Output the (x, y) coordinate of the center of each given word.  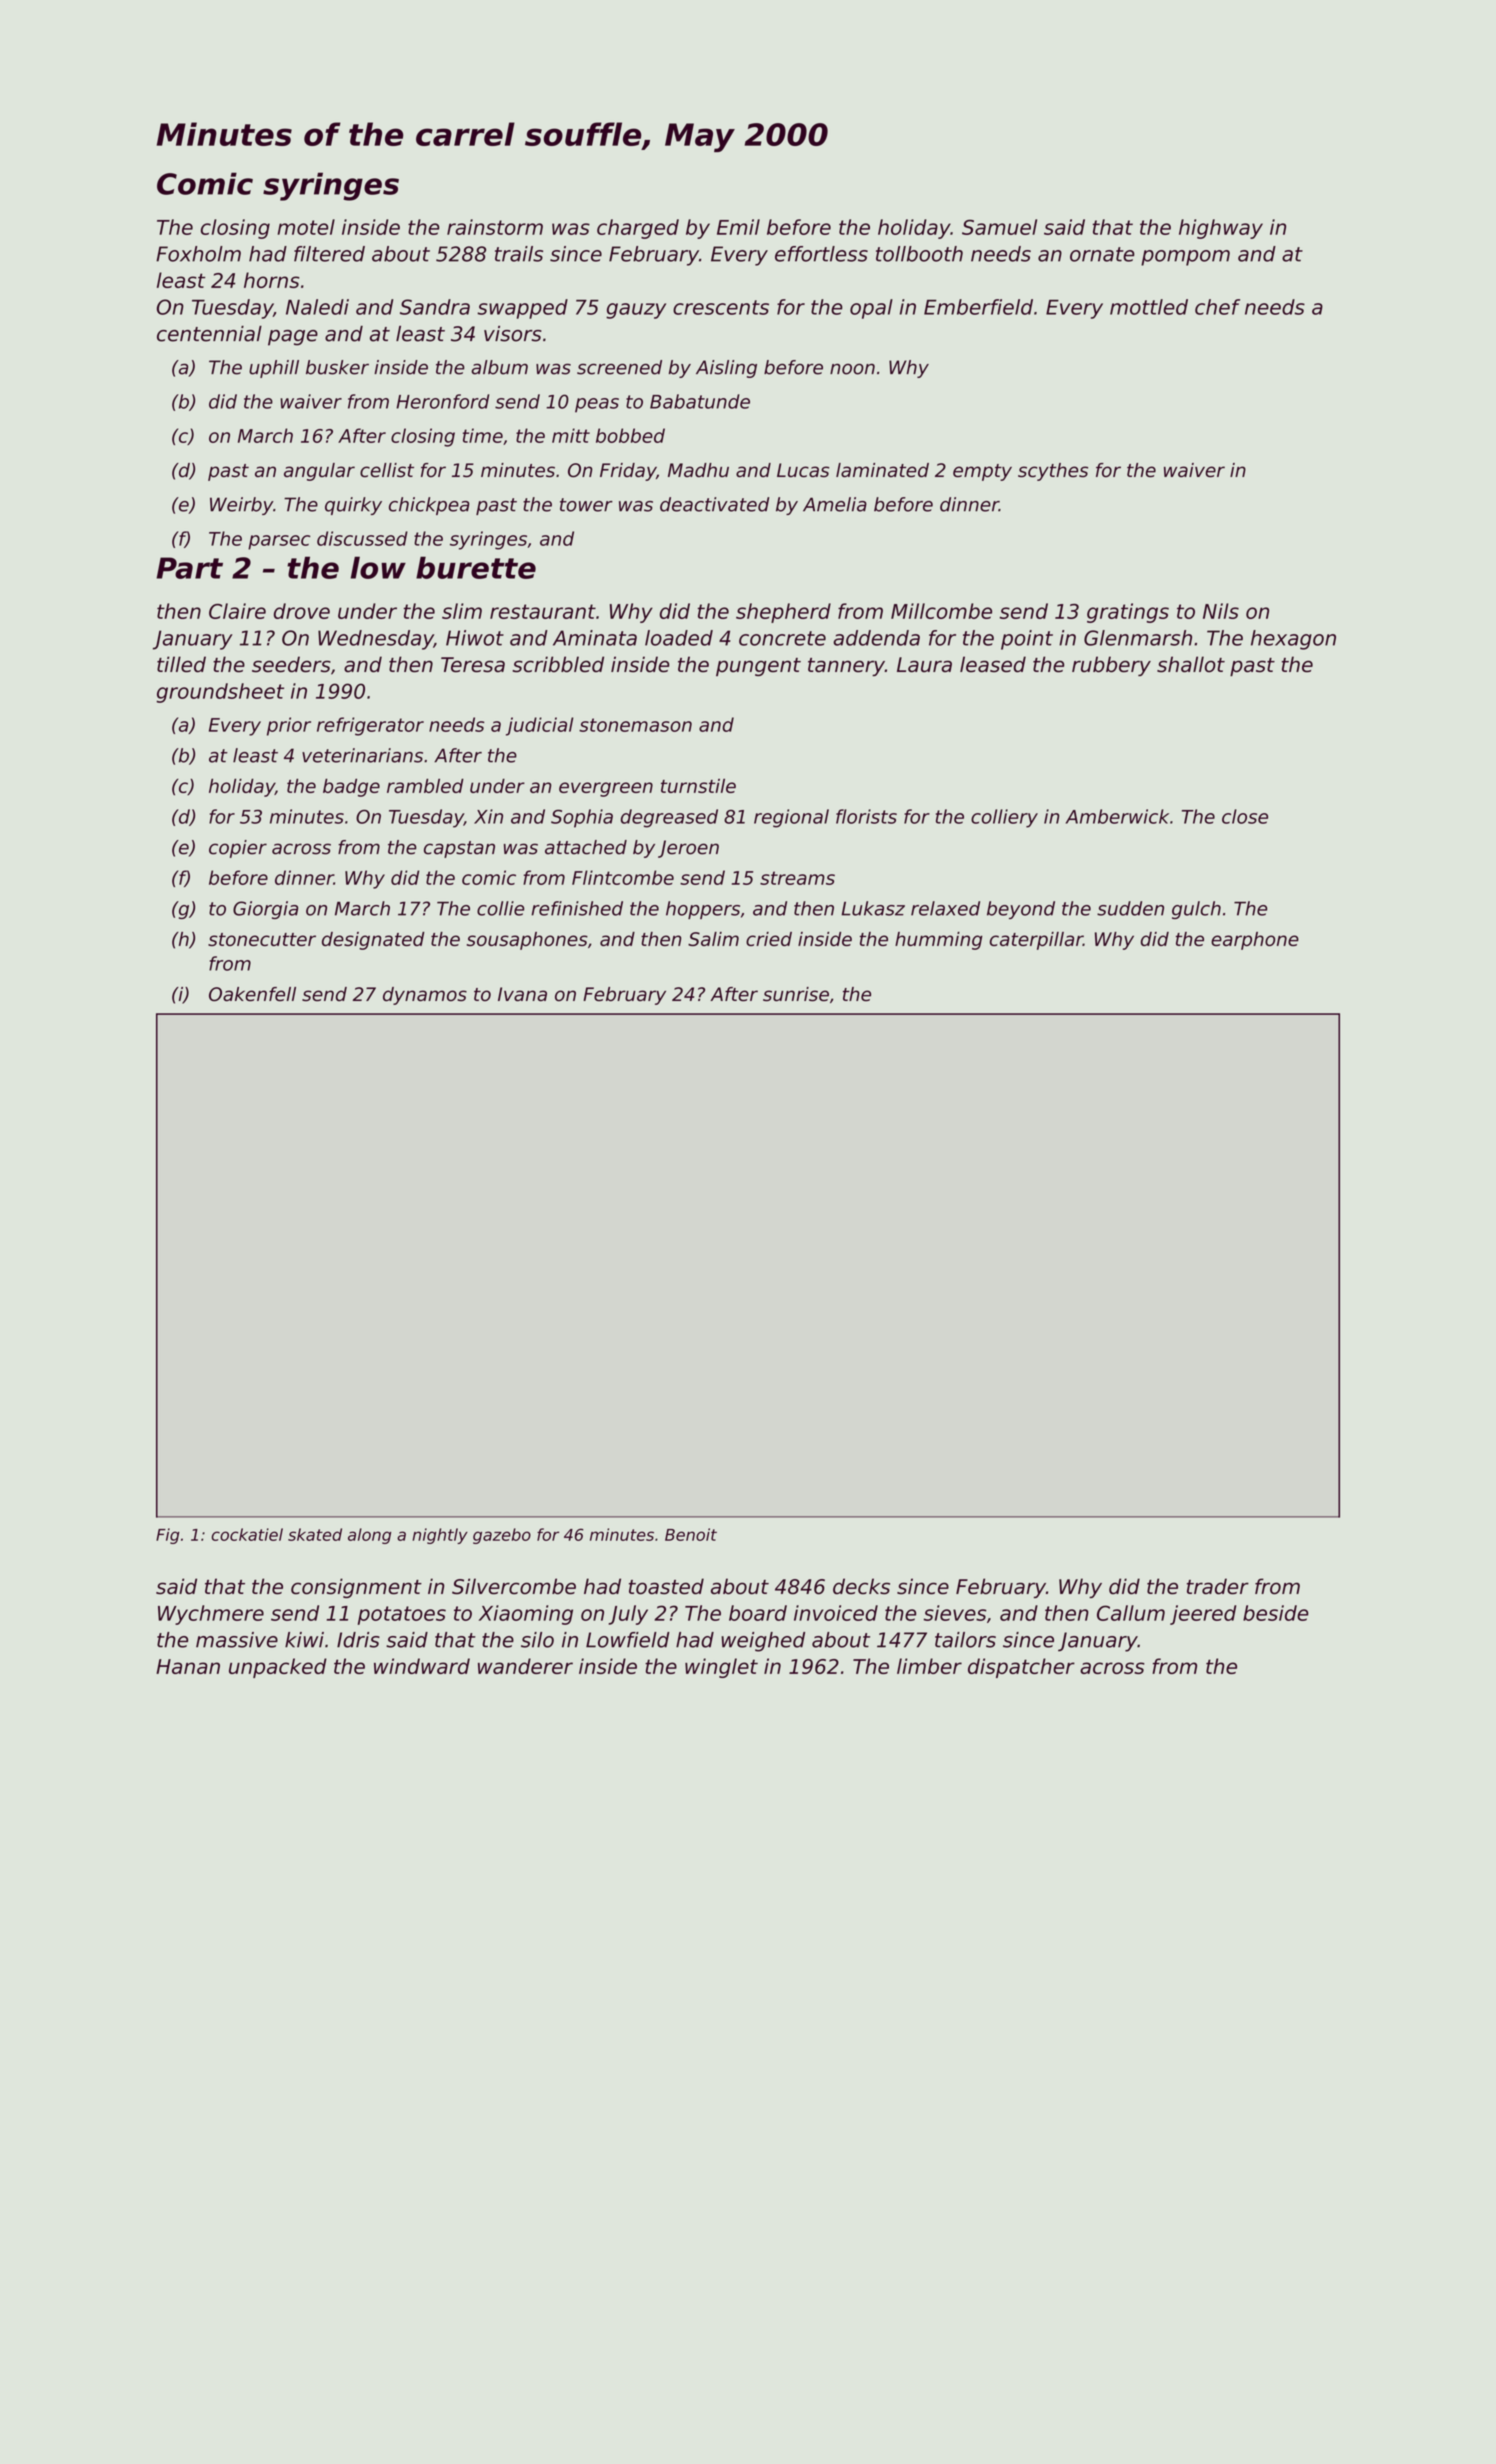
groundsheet (220, 693)
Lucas (803, 470)
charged (638, 229)
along (369, 1536)
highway (1221, 229)
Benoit (691, 1534)
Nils (1221, 611)
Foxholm (198, 254)
